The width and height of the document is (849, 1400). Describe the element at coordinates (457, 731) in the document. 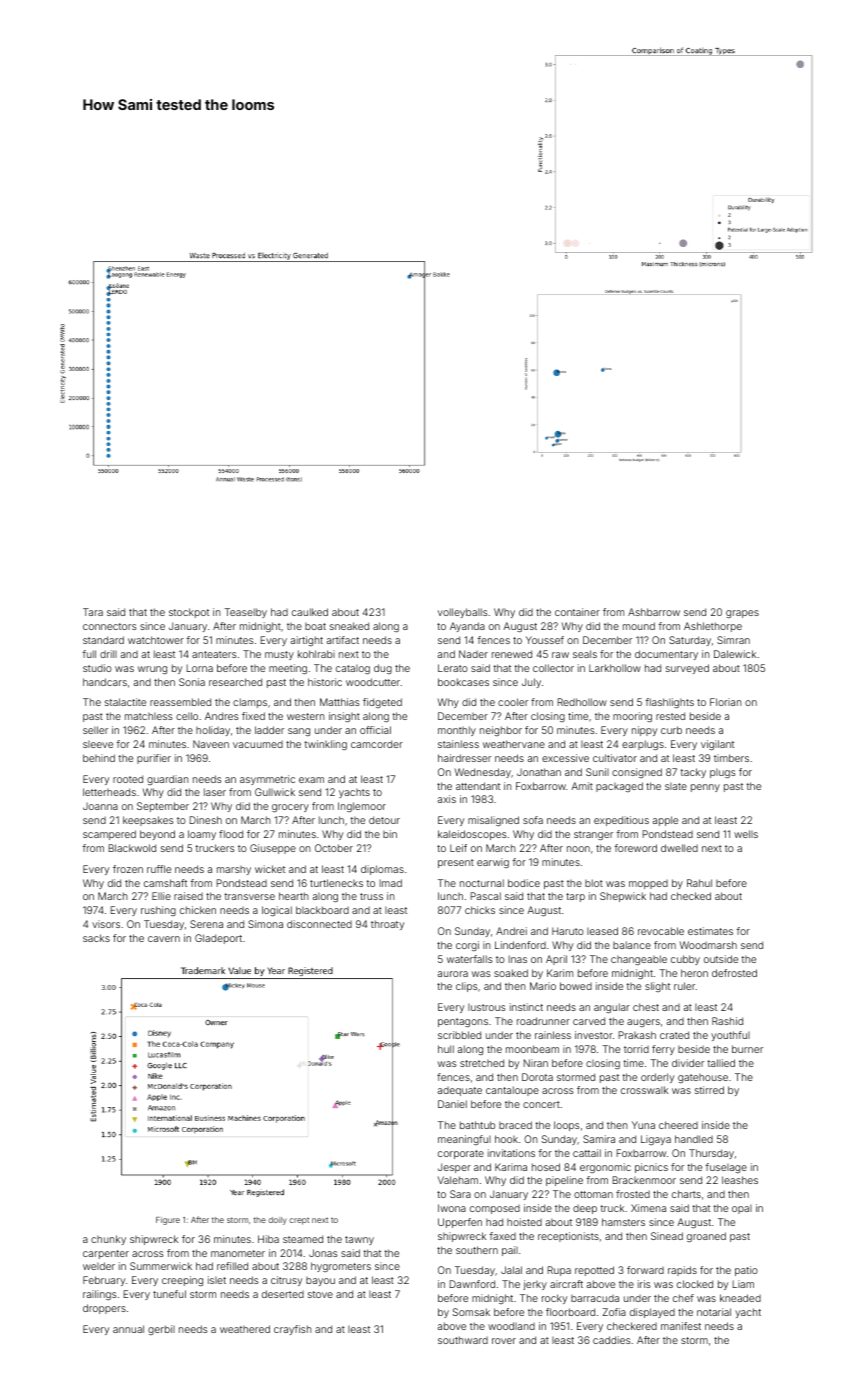

I see `monthly` at that location.
